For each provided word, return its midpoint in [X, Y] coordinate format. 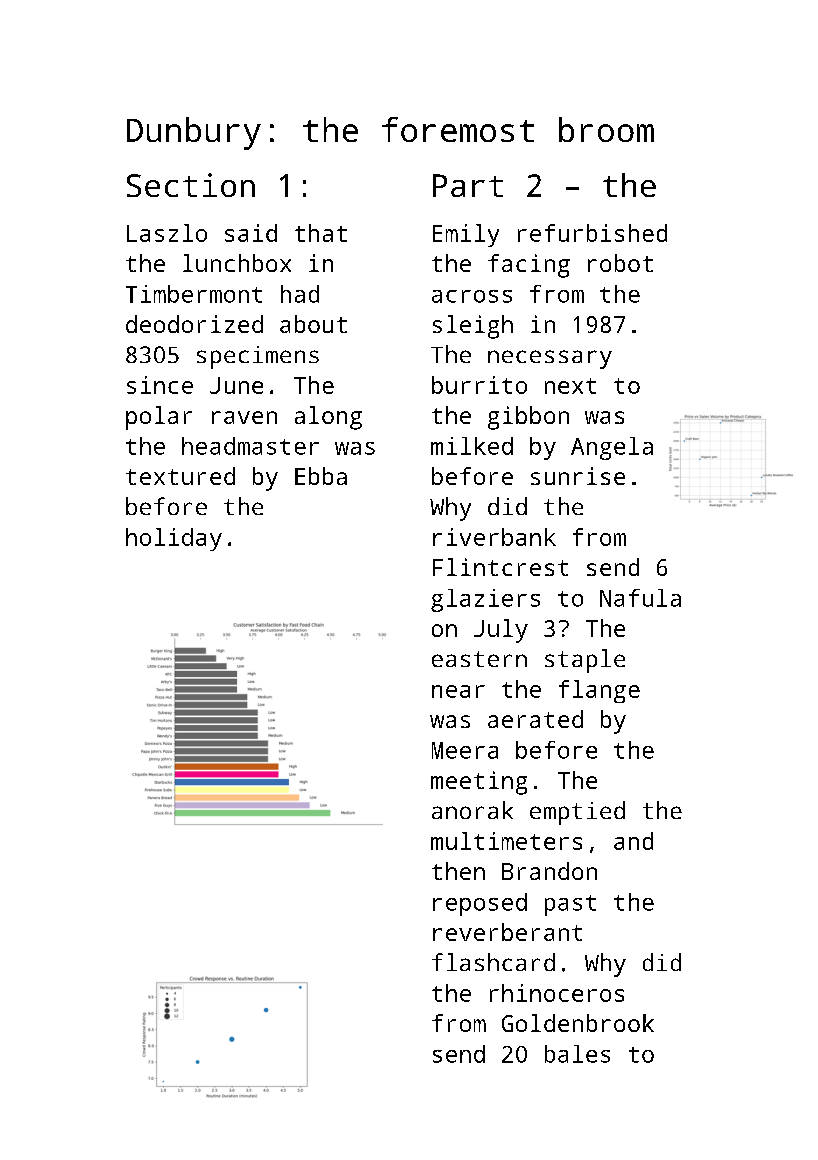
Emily [466, 235]
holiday [174, 539]
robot [620, 263]
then [458, 871]
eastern [479, 659]
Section [191, 185]
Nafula [640, 598]
